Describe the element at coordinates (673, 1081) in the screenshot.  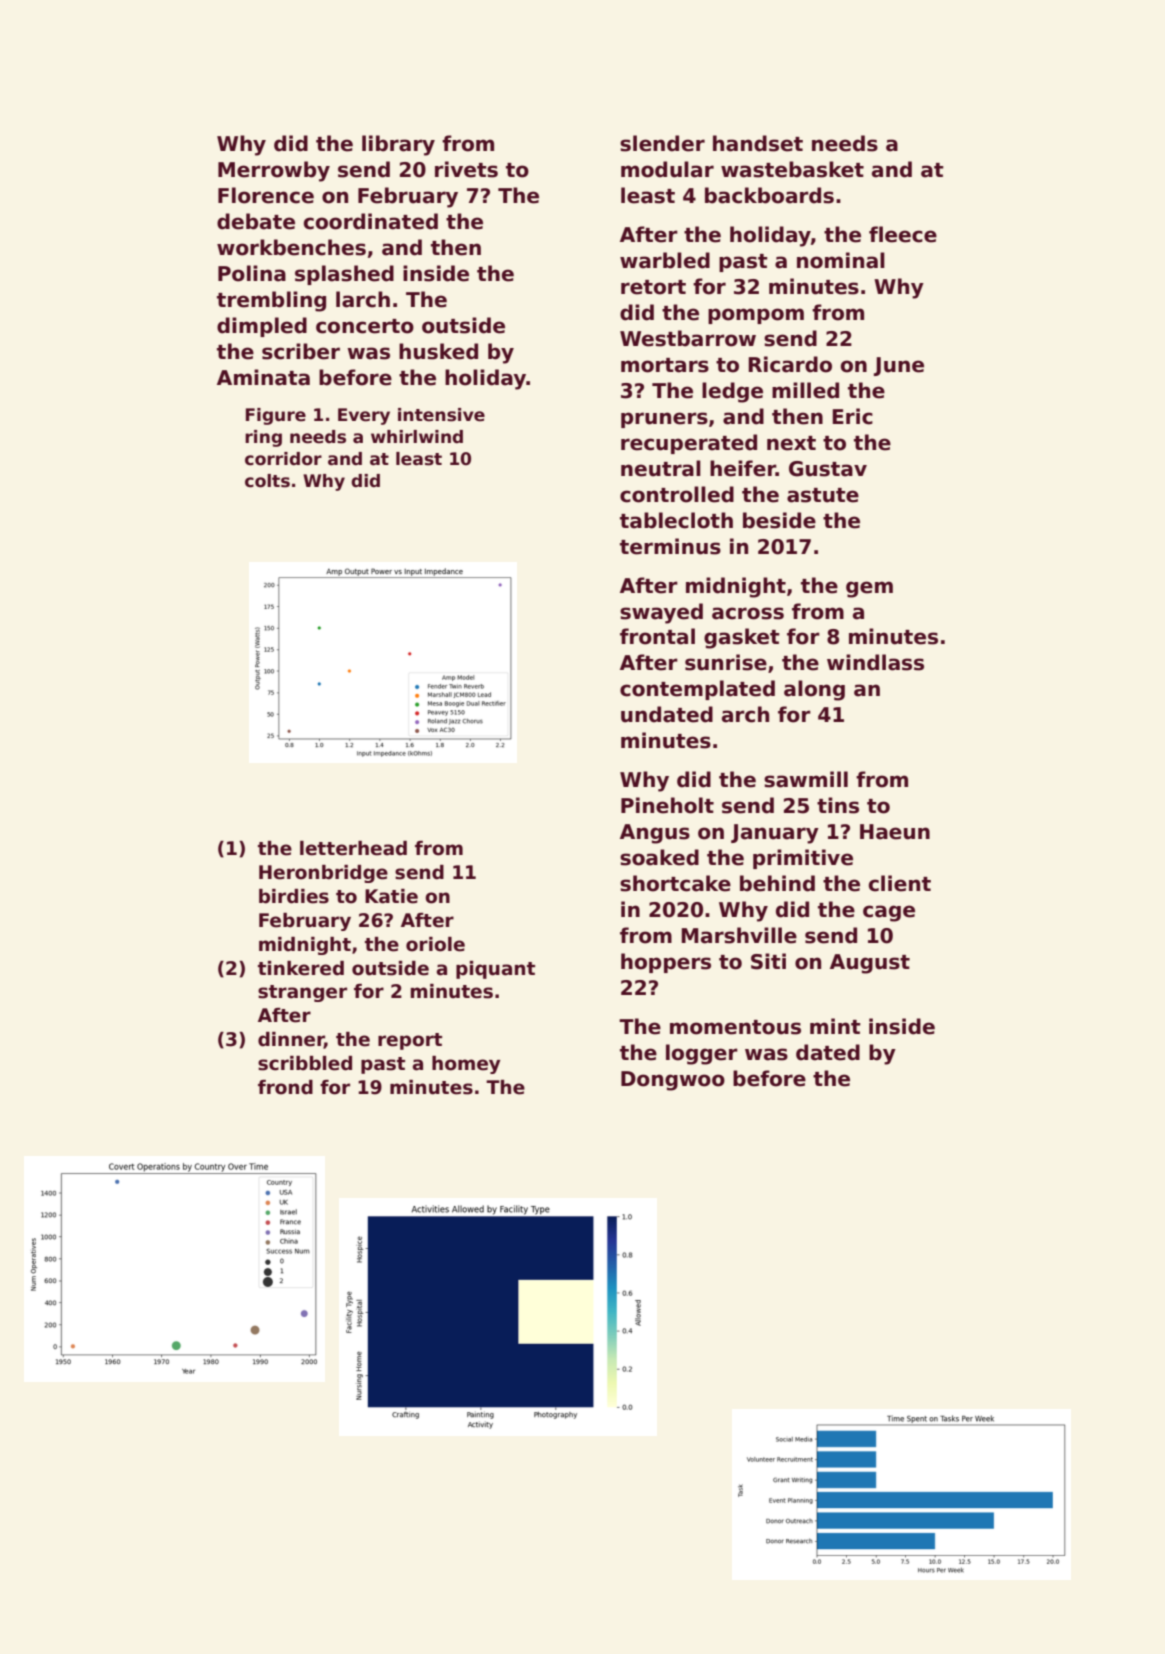
I see `Dongwoo` at that location.
